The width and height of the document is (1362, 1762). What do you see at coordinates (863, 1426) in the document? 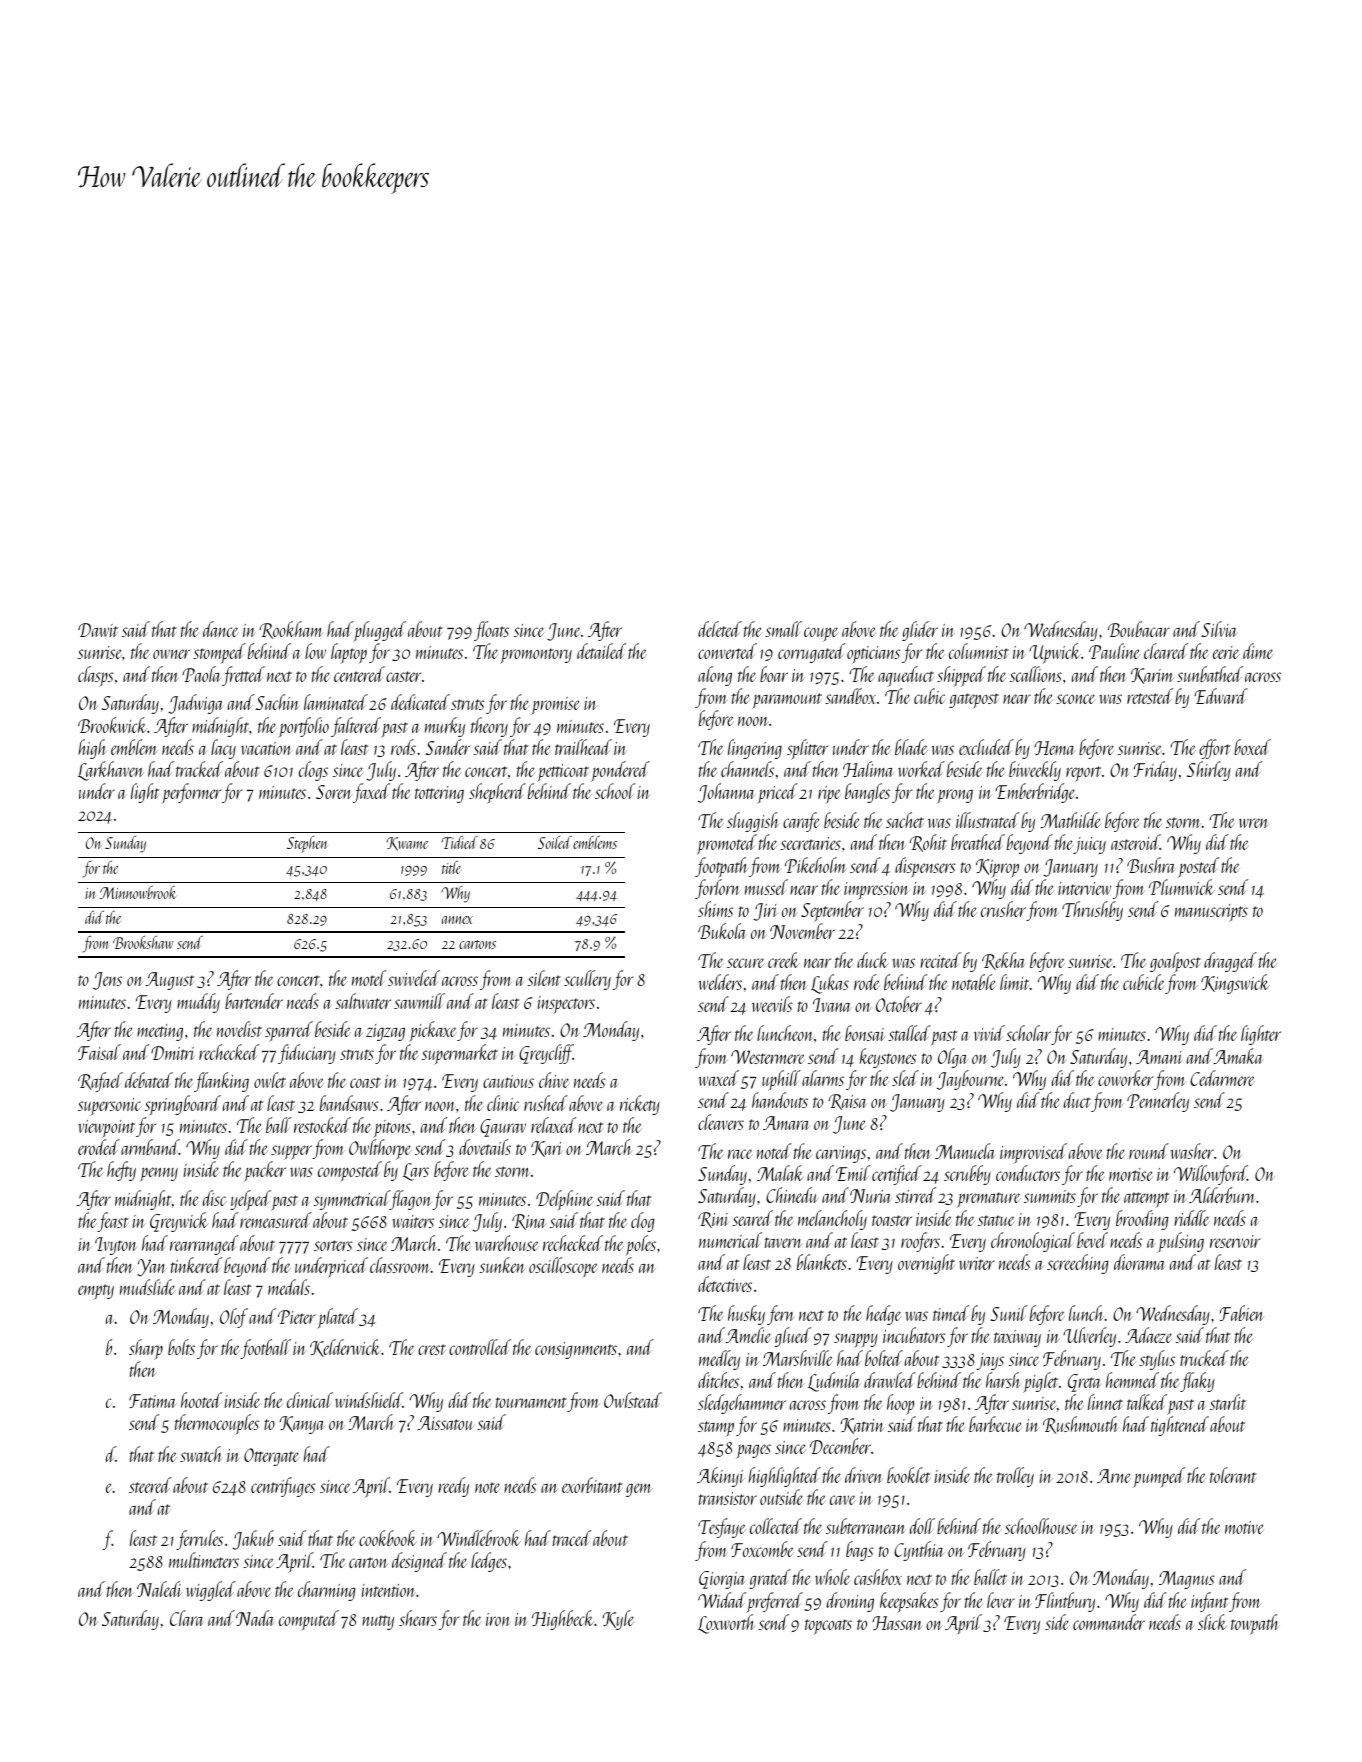
I see `Katrin` at bounding box center [863, 1426].
